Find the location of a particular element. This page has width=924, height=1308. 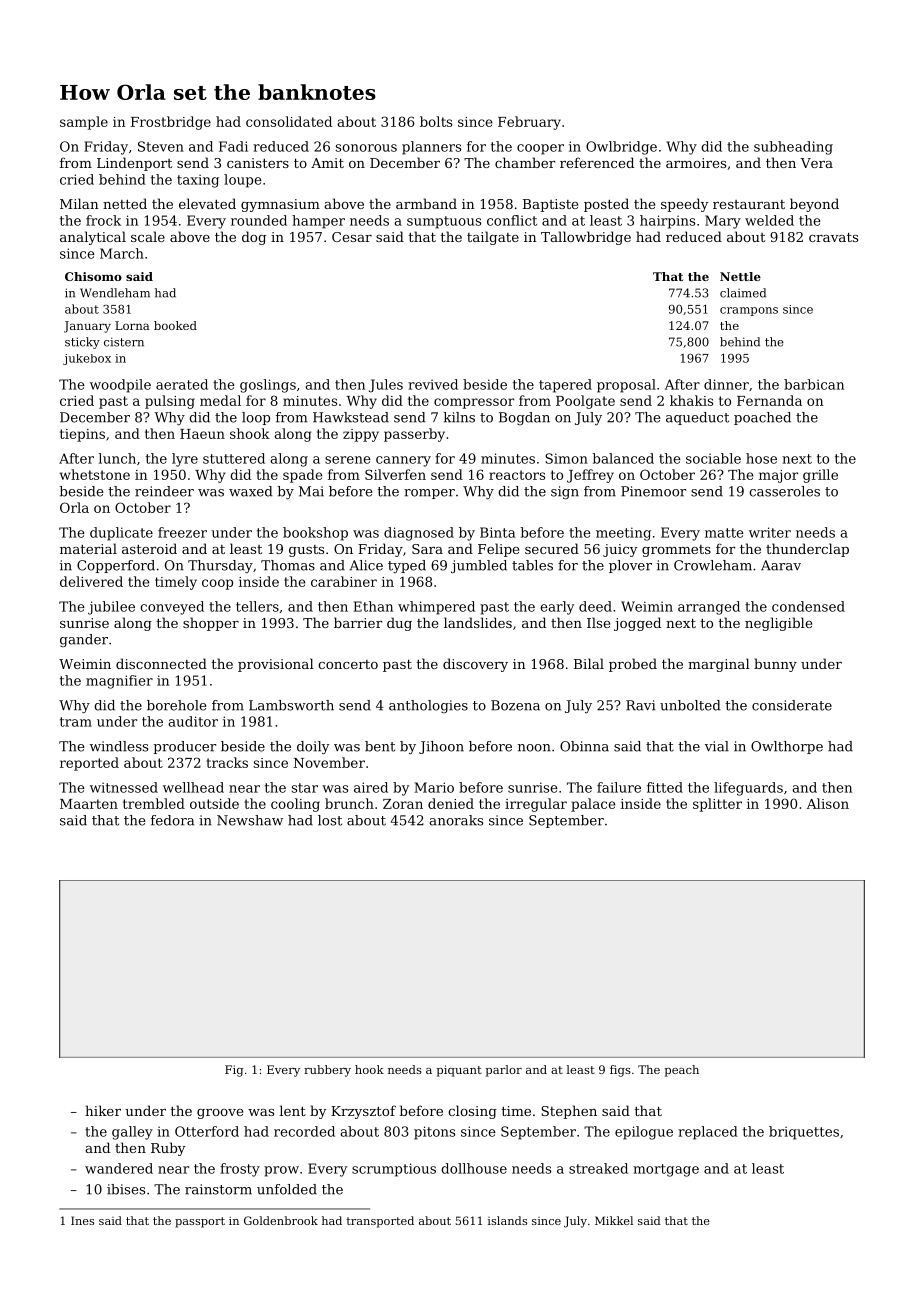

Hawkstead is located at coordinates (351, 417).
